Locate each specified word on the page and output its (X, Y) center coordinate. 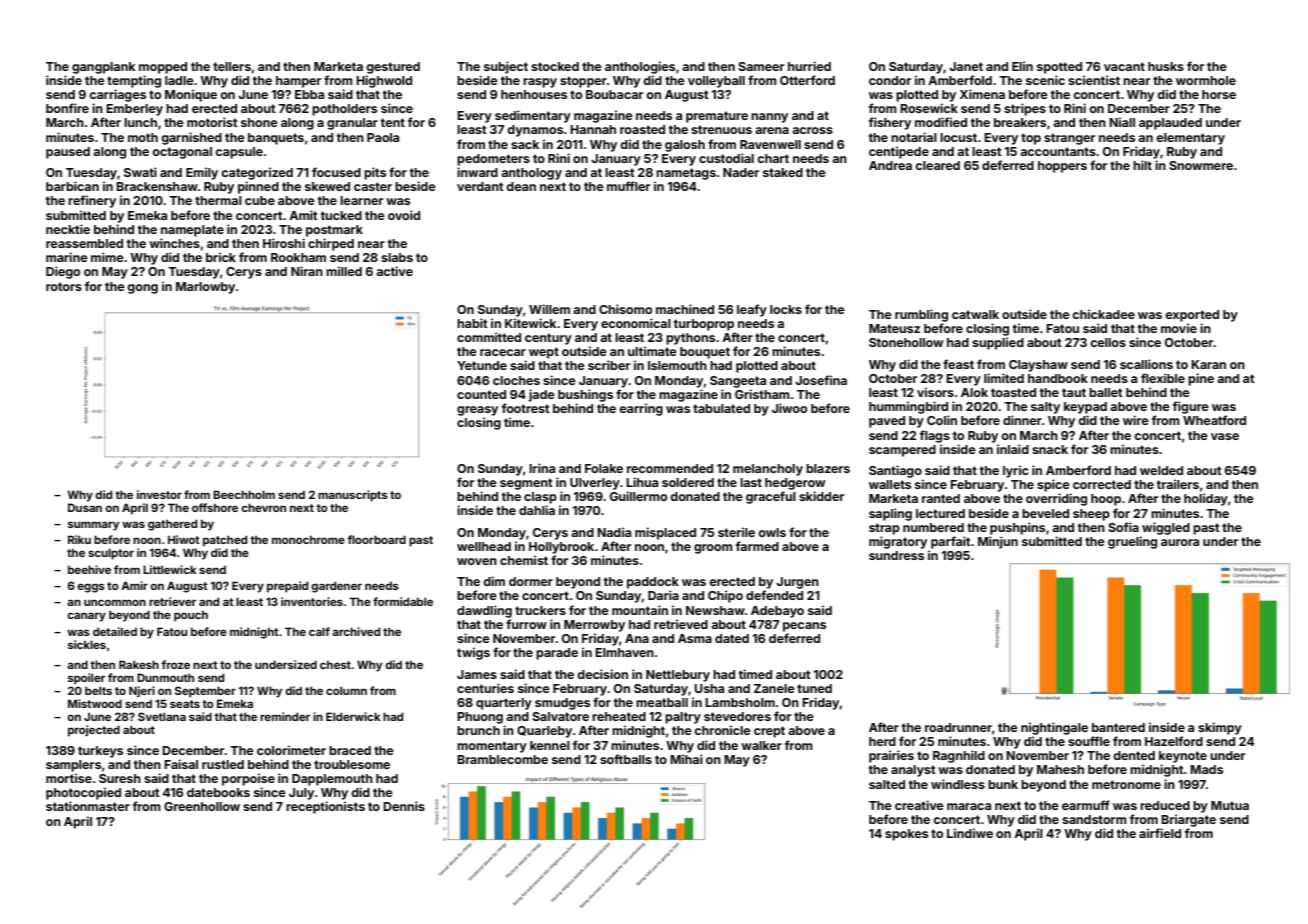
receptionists (325, 807)
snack (1050, 449)
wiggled (1166, 528)
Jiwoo (789, 408)
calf (319, 631)
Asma (695, 638)
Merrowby (594, 626)
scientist (1094, 80)
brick (221, 257)
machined (685, 309)
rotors (64, 286)
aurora (1180, 542)
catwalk (975, 314)
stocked (555, 66)
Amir (134, 585)
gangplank (103, 68)
